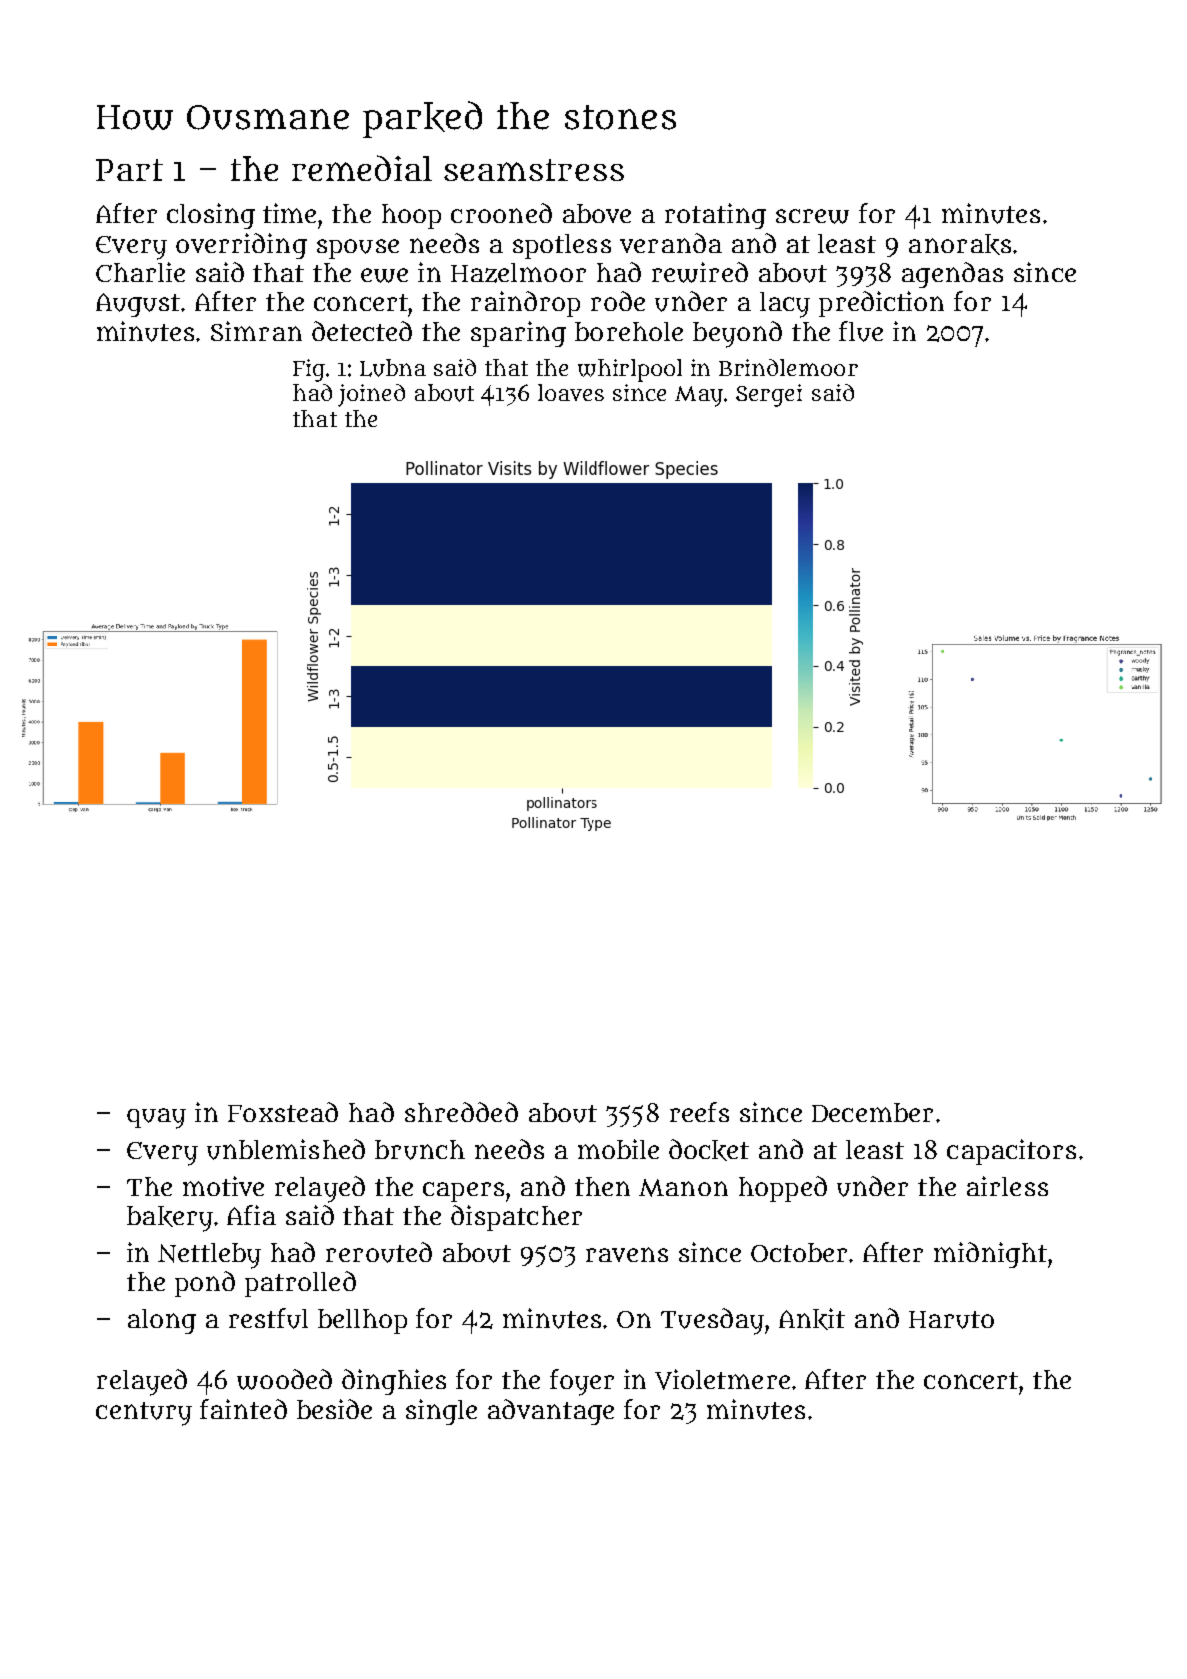 The image size is (1187, 1679). Describe the element at coordinates (788, 367) in the screenshot. I see `Brindlemoor` at that location.
